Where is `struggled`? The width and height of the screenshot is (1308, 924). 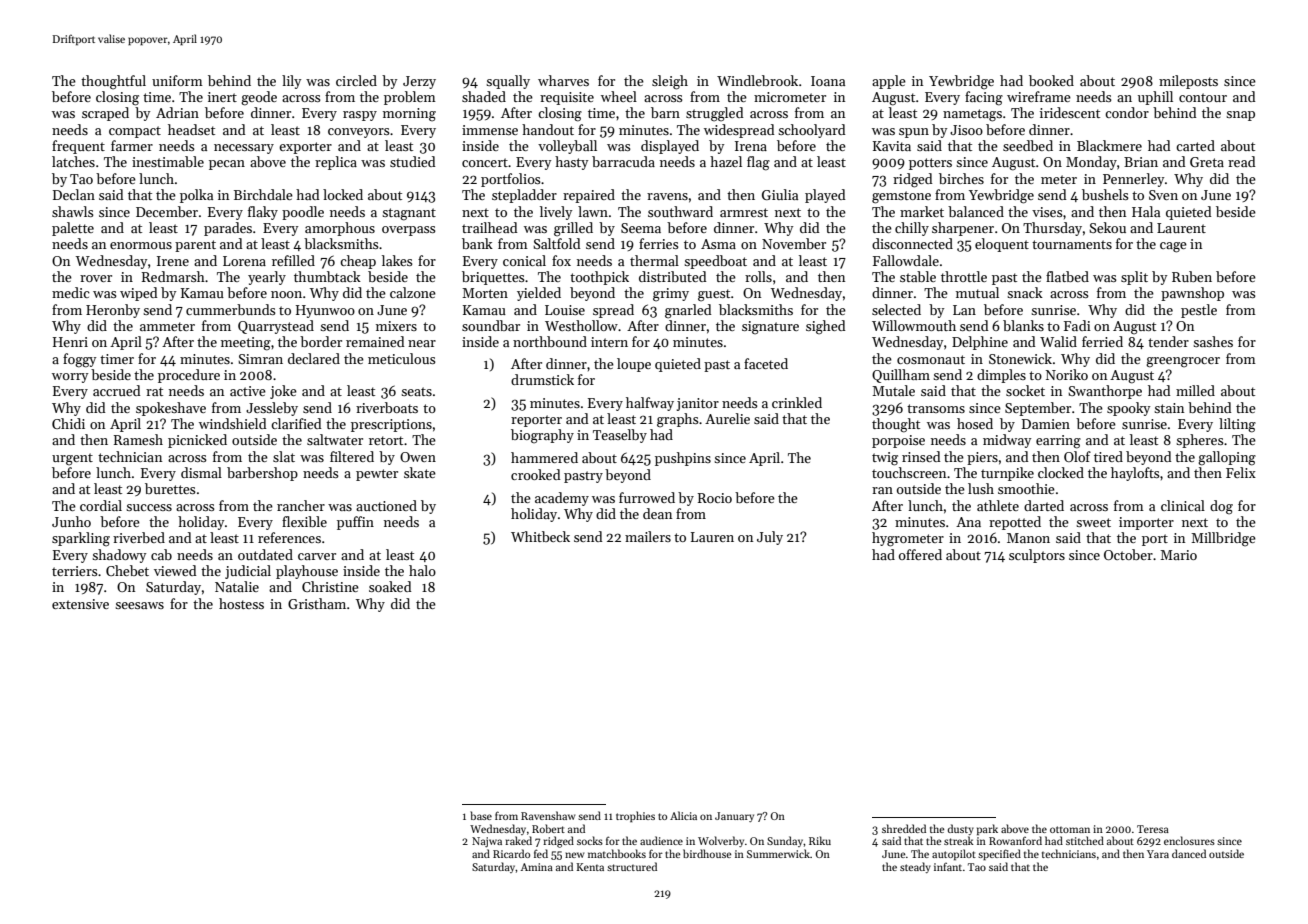
struggled is located at coordinates (715, 114).
